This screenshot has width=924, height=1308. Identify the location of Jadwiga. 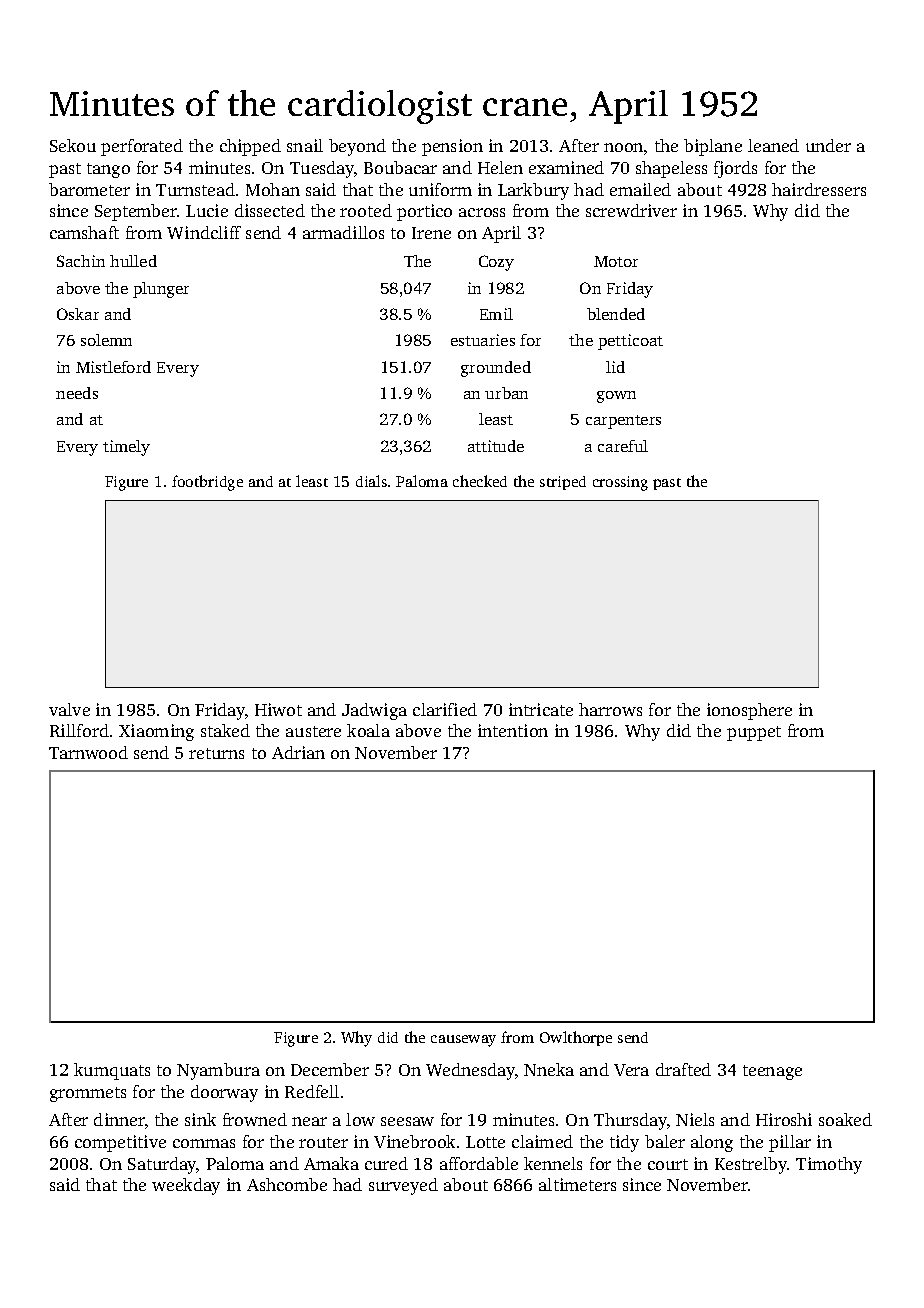
(374, 711).
